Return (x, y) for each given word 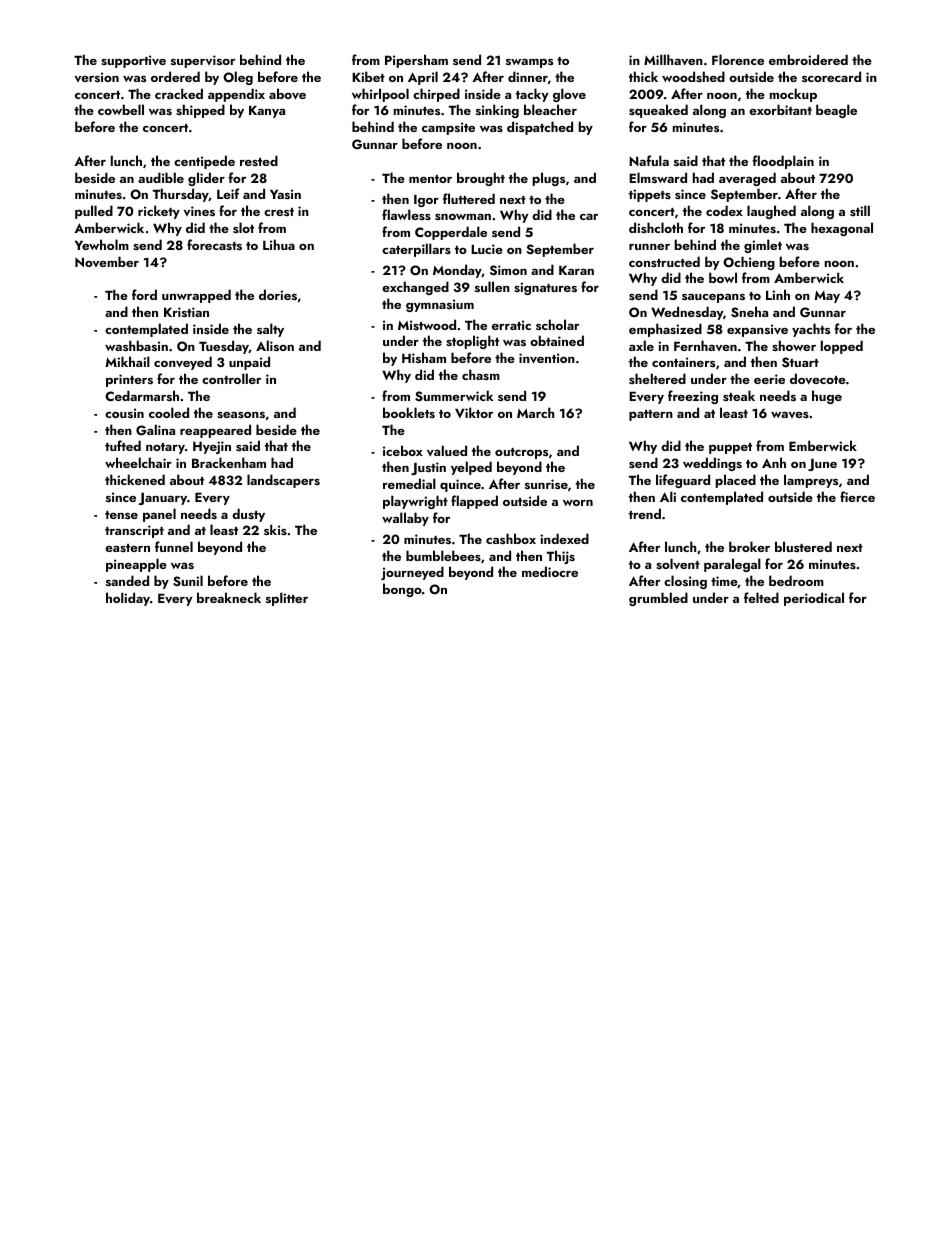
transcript (134, 531)
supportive (133, 61)
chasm (481, 374)
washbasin (136, 345)
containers (683, 362)
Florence (738, 59)
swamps (529, 63)
